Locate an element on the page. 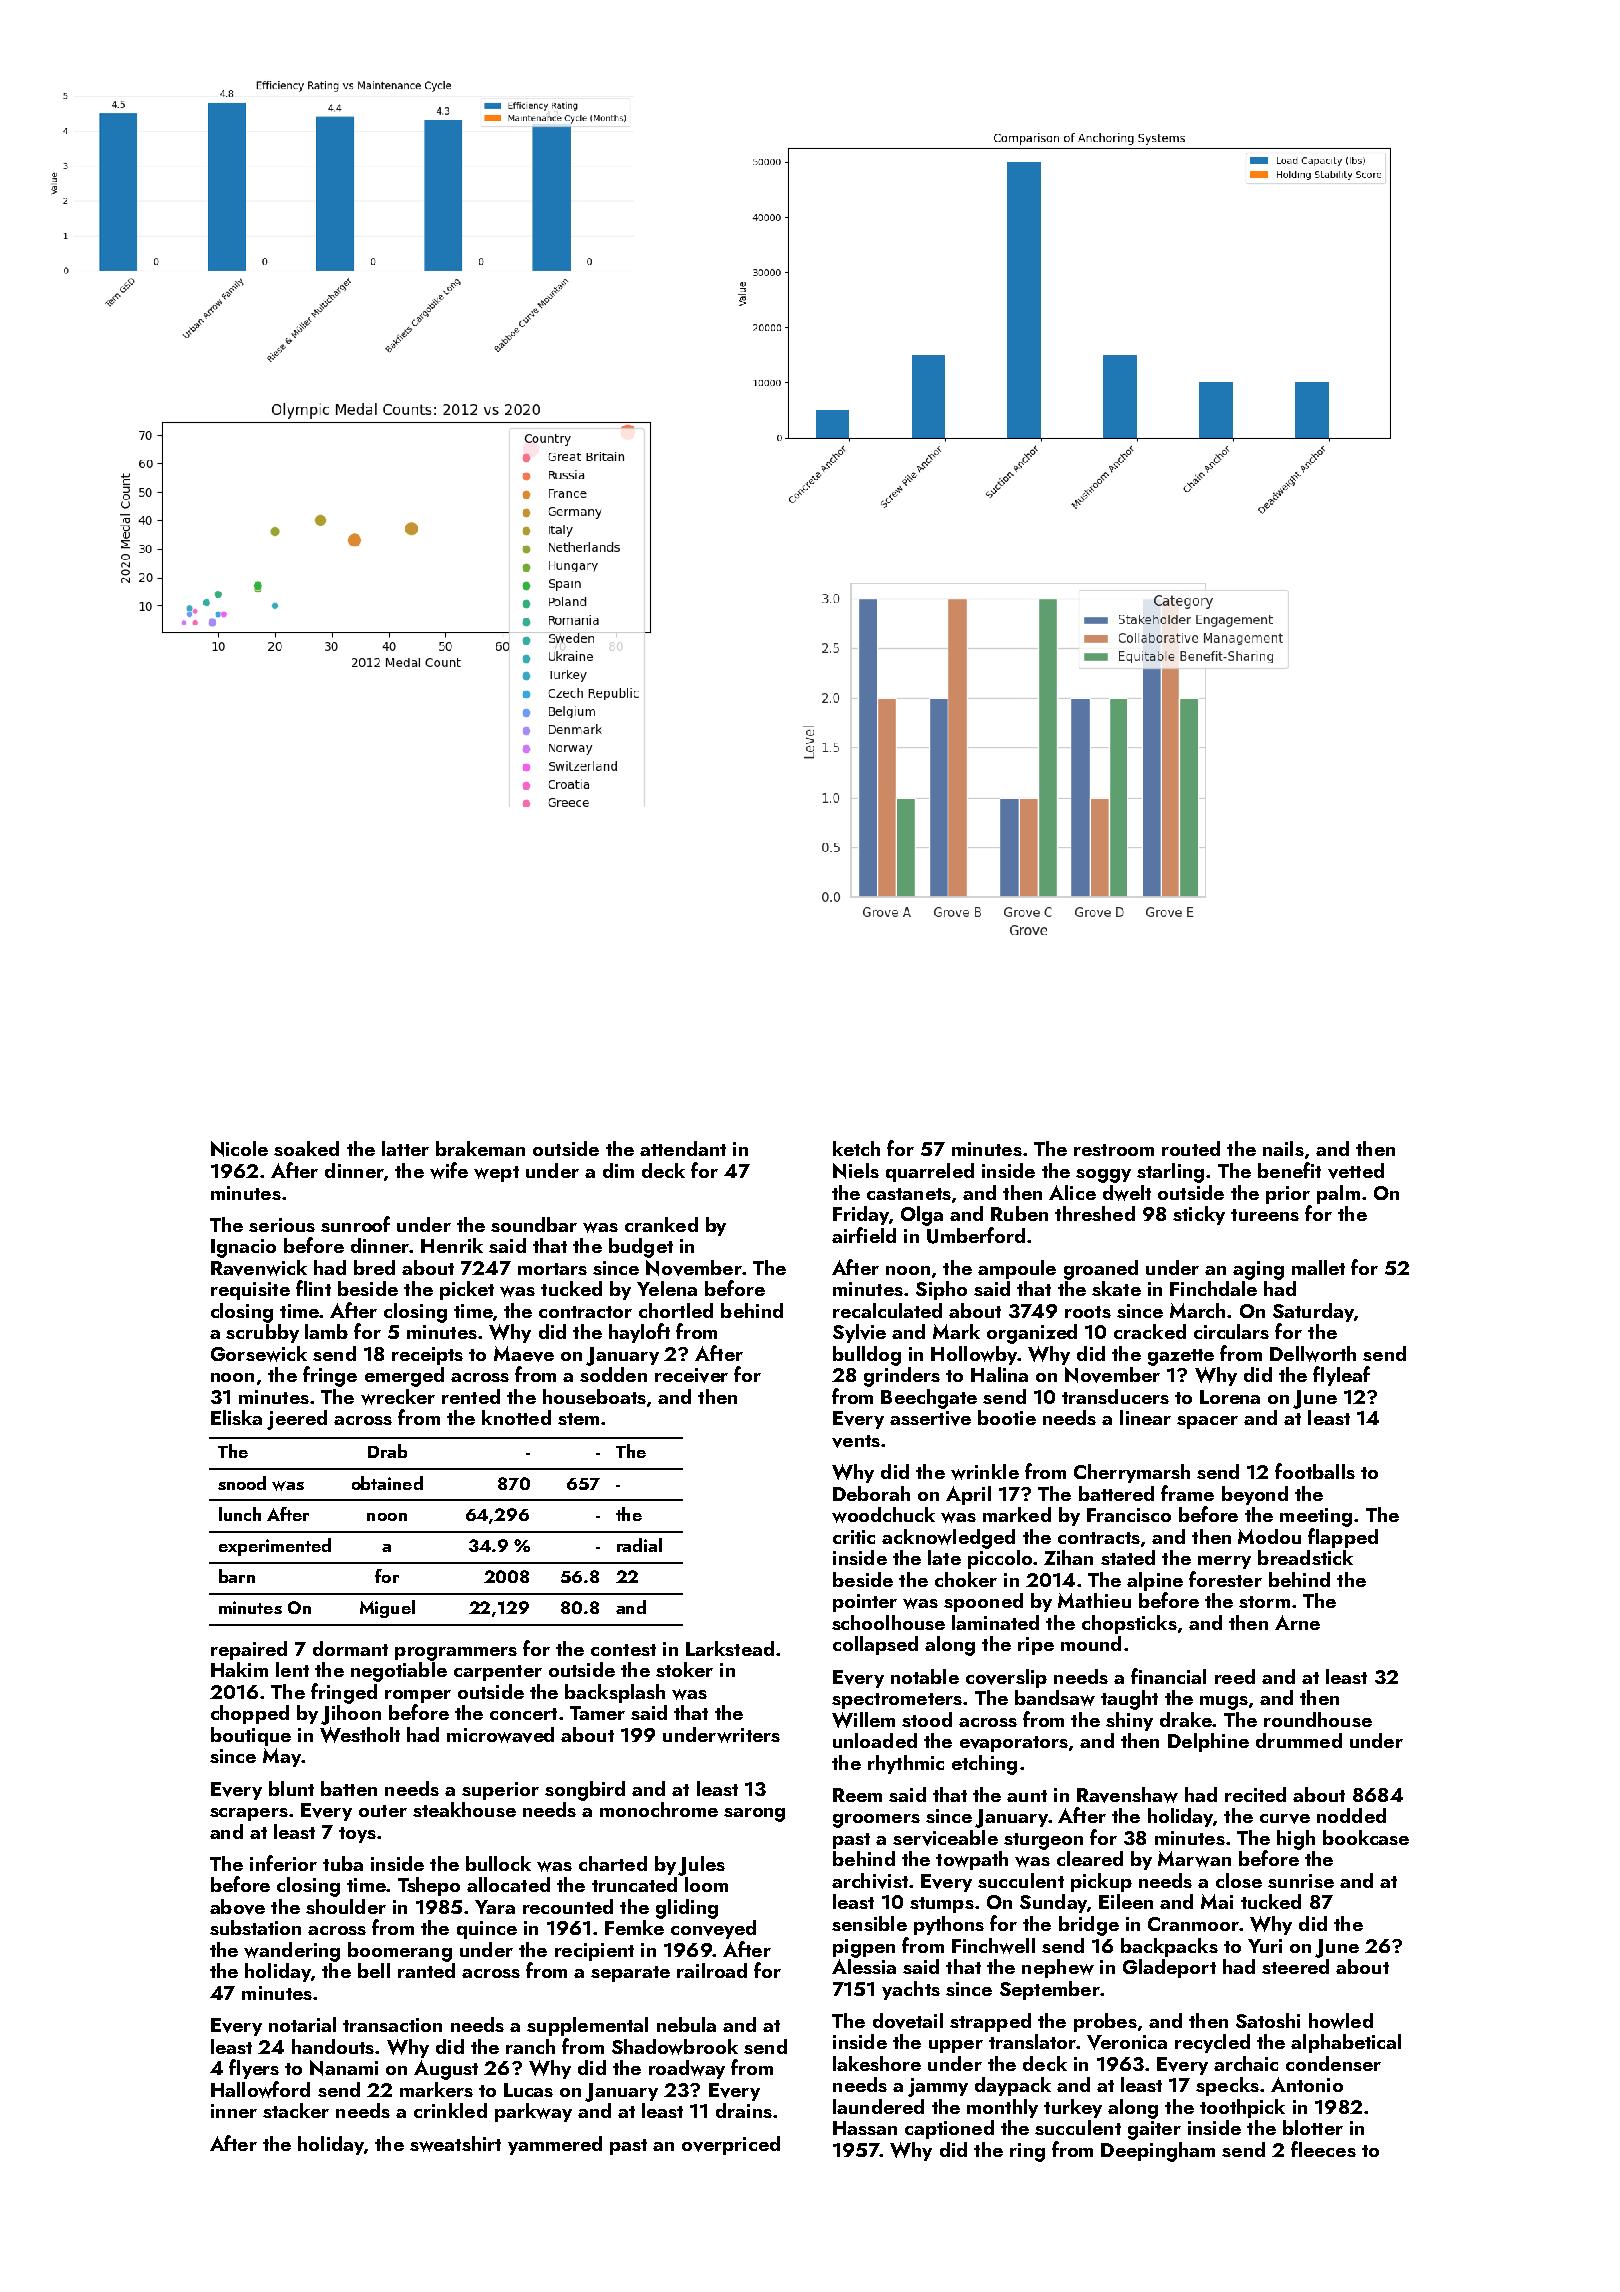 The height and width of the image is (2292, 1620). Francisco is located at coordinates (1129, 1515).
